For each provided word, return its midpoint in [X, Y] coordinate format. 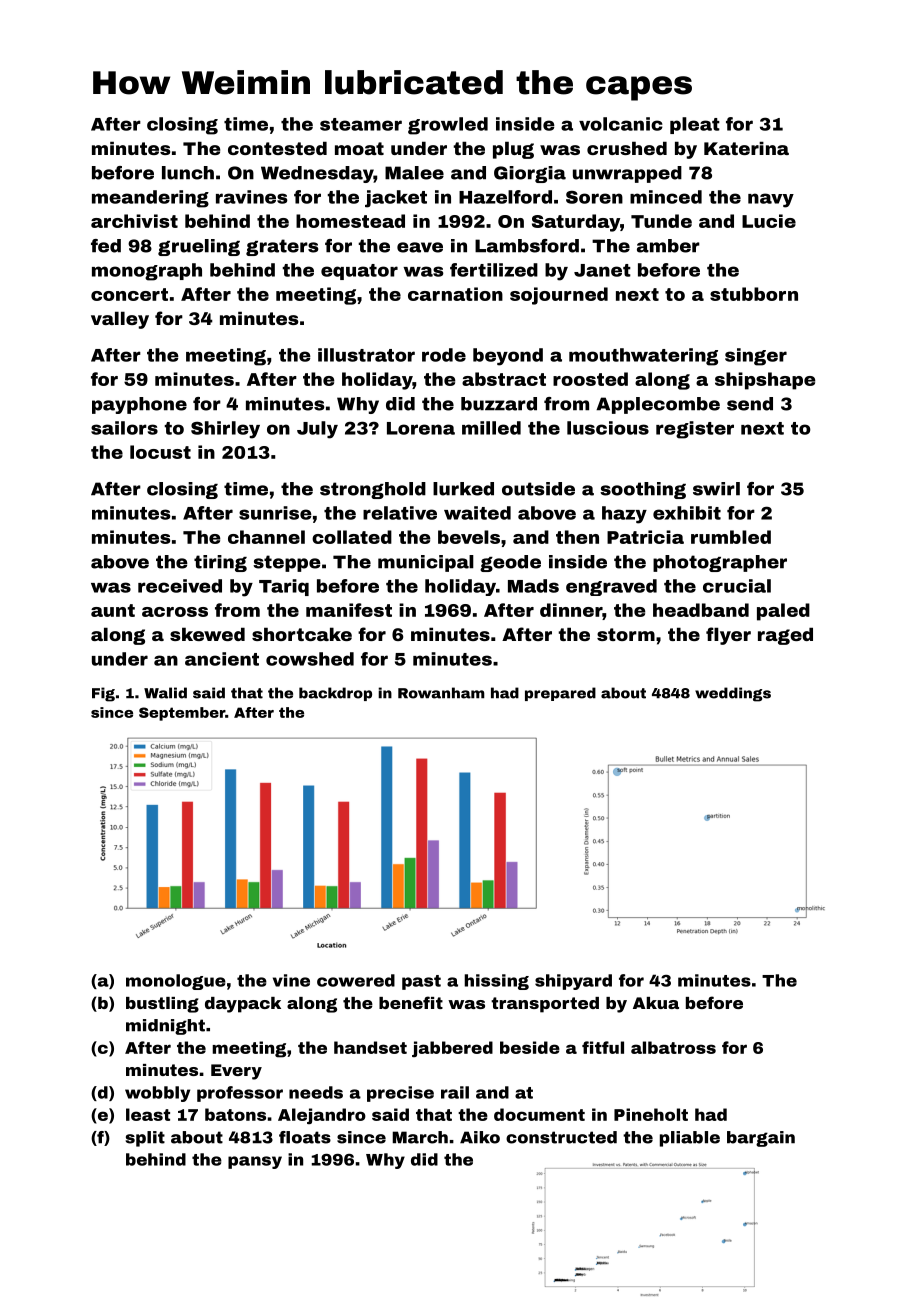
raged [785, 636]
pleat [695, 125]
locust [160, 452]
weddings [733, 694]
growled [448, 126]
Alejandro [322, 1116]
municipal [426, 563]
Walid [165, 693]
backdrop [335, 694]
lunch [188, 173]
